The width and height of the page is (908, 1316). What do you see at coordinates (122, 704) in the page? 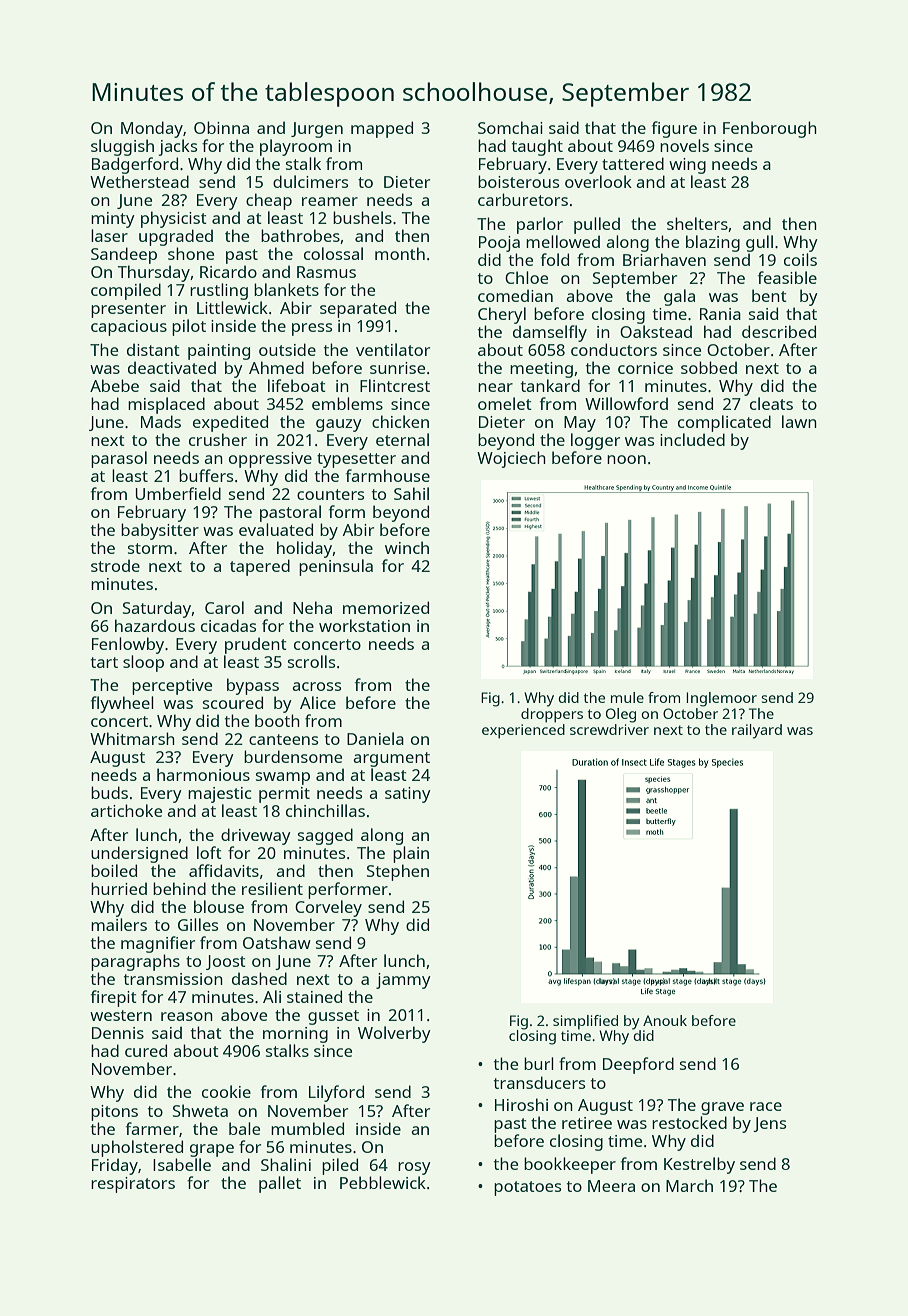
I see `flywheel` at bounding box center [122, 704].
